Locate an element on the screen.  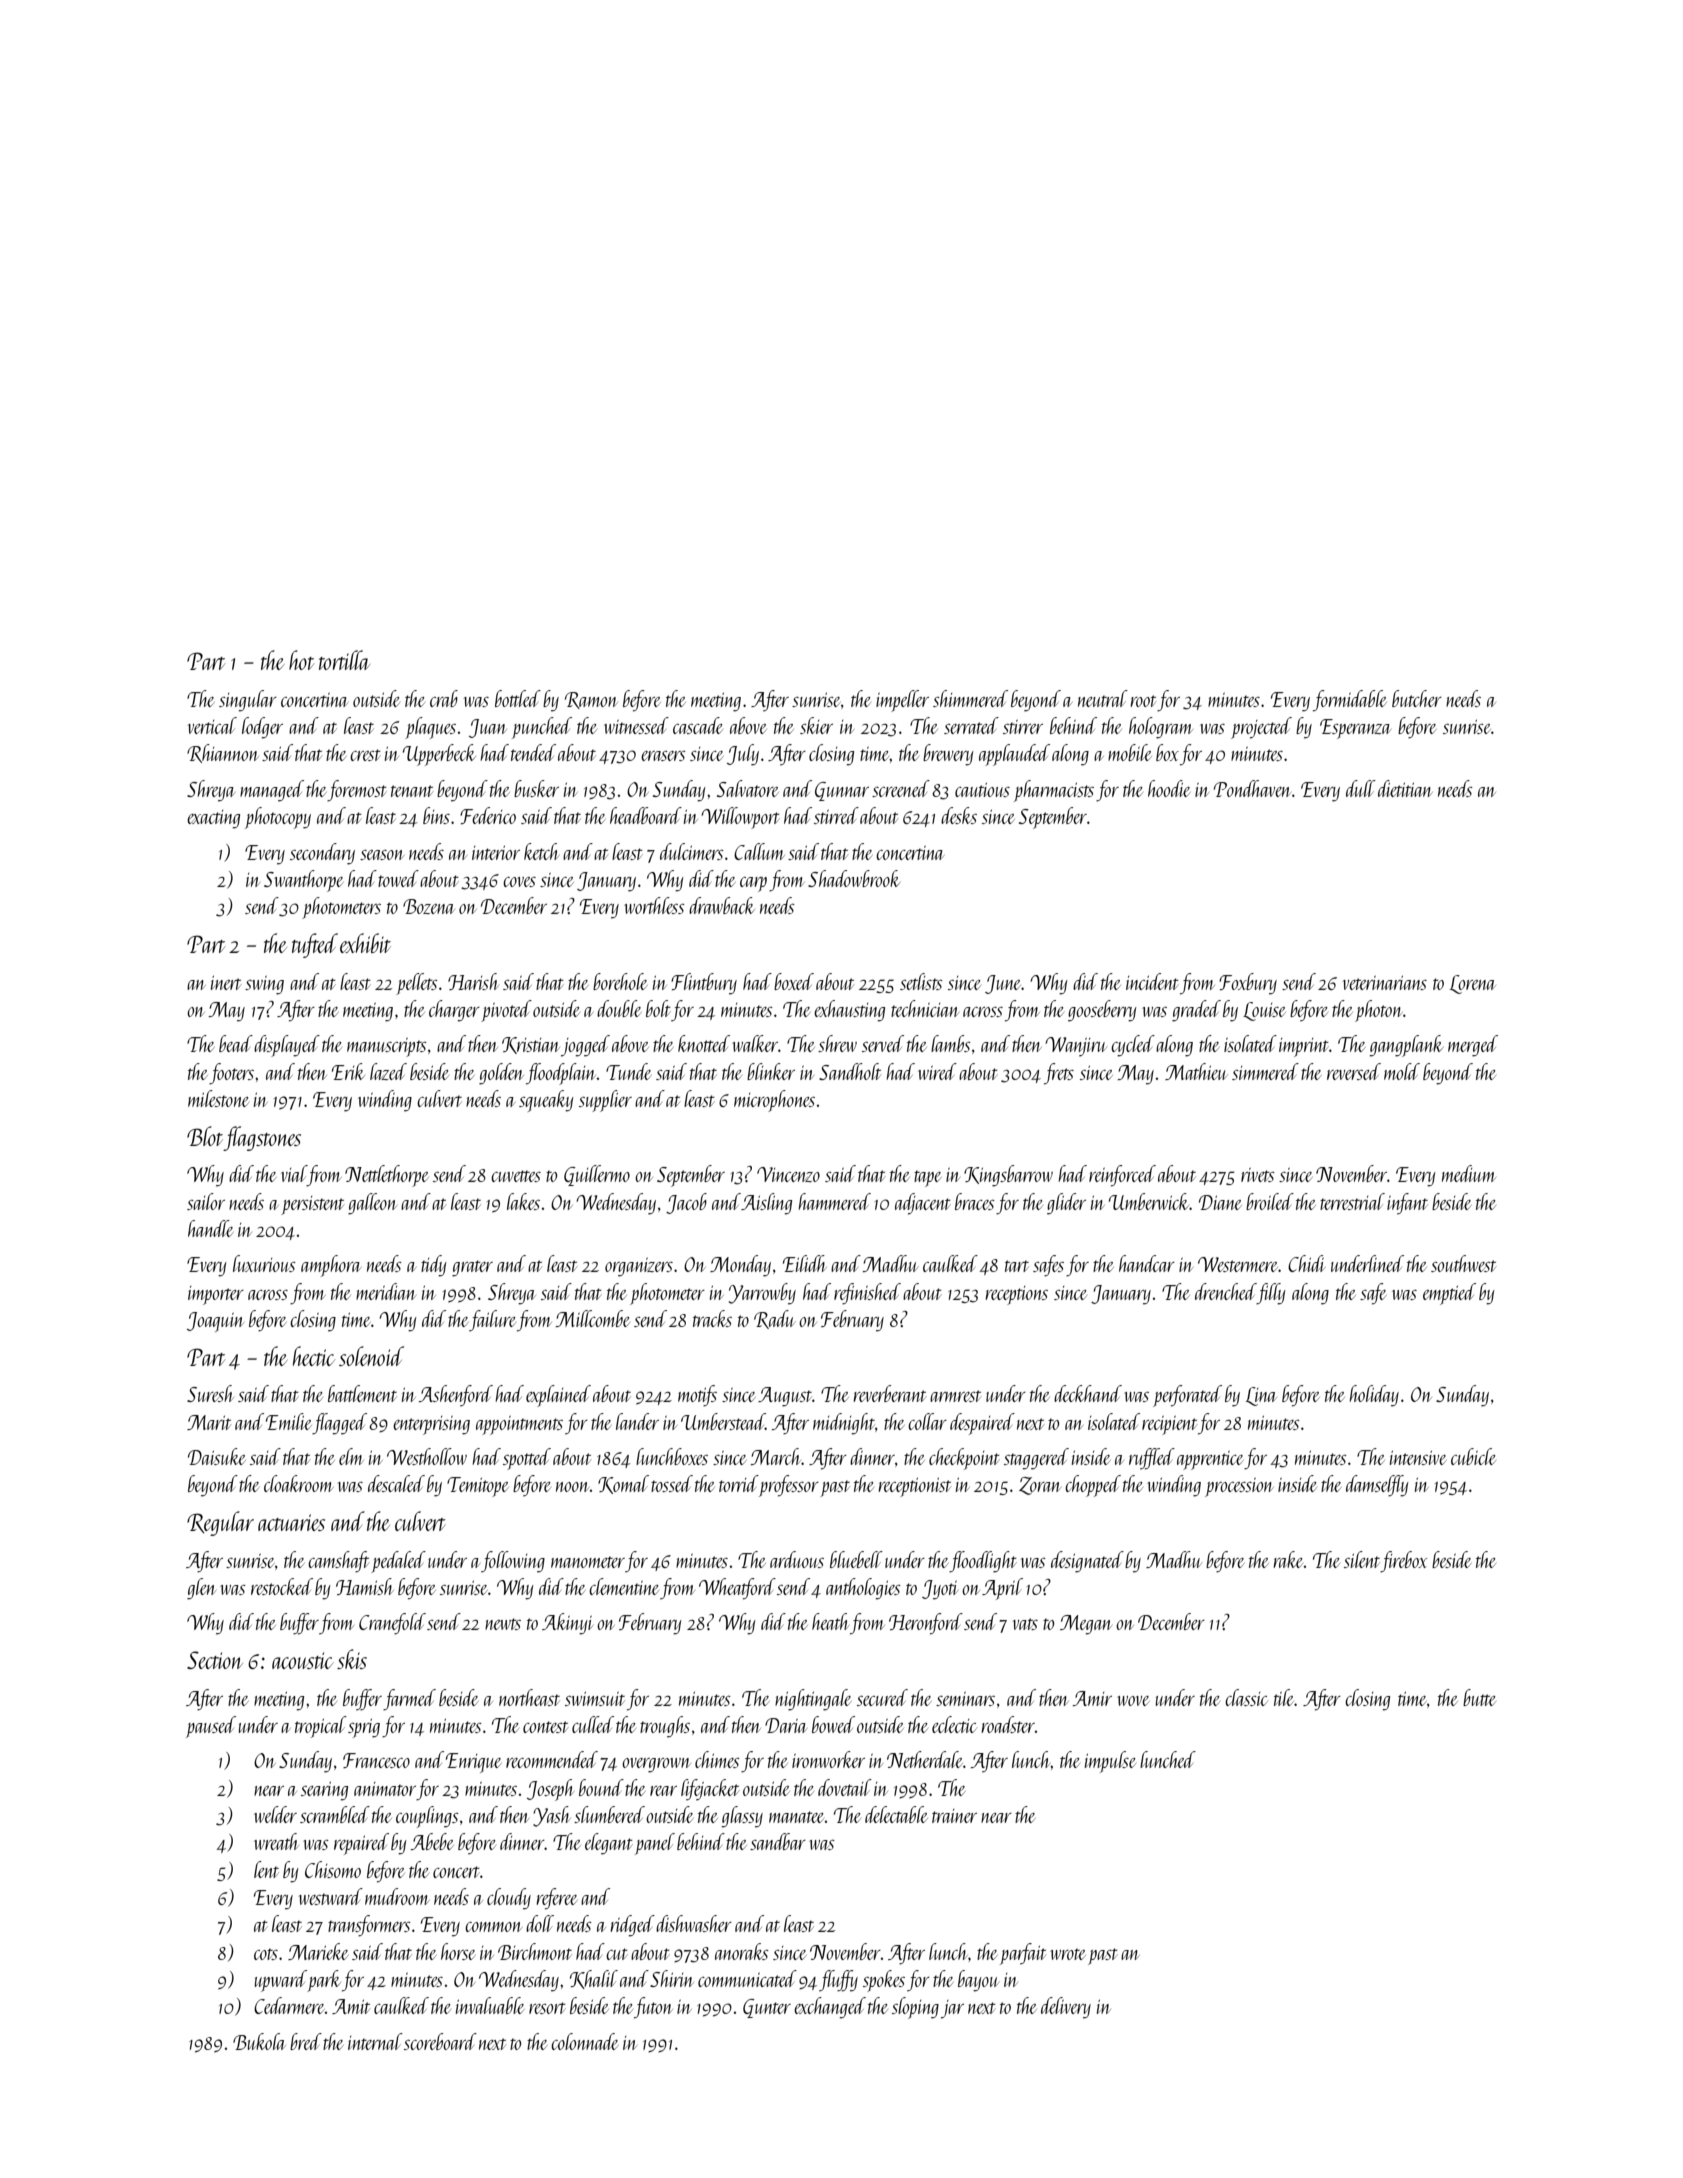
incident is located at coordinates (1152, 981).
